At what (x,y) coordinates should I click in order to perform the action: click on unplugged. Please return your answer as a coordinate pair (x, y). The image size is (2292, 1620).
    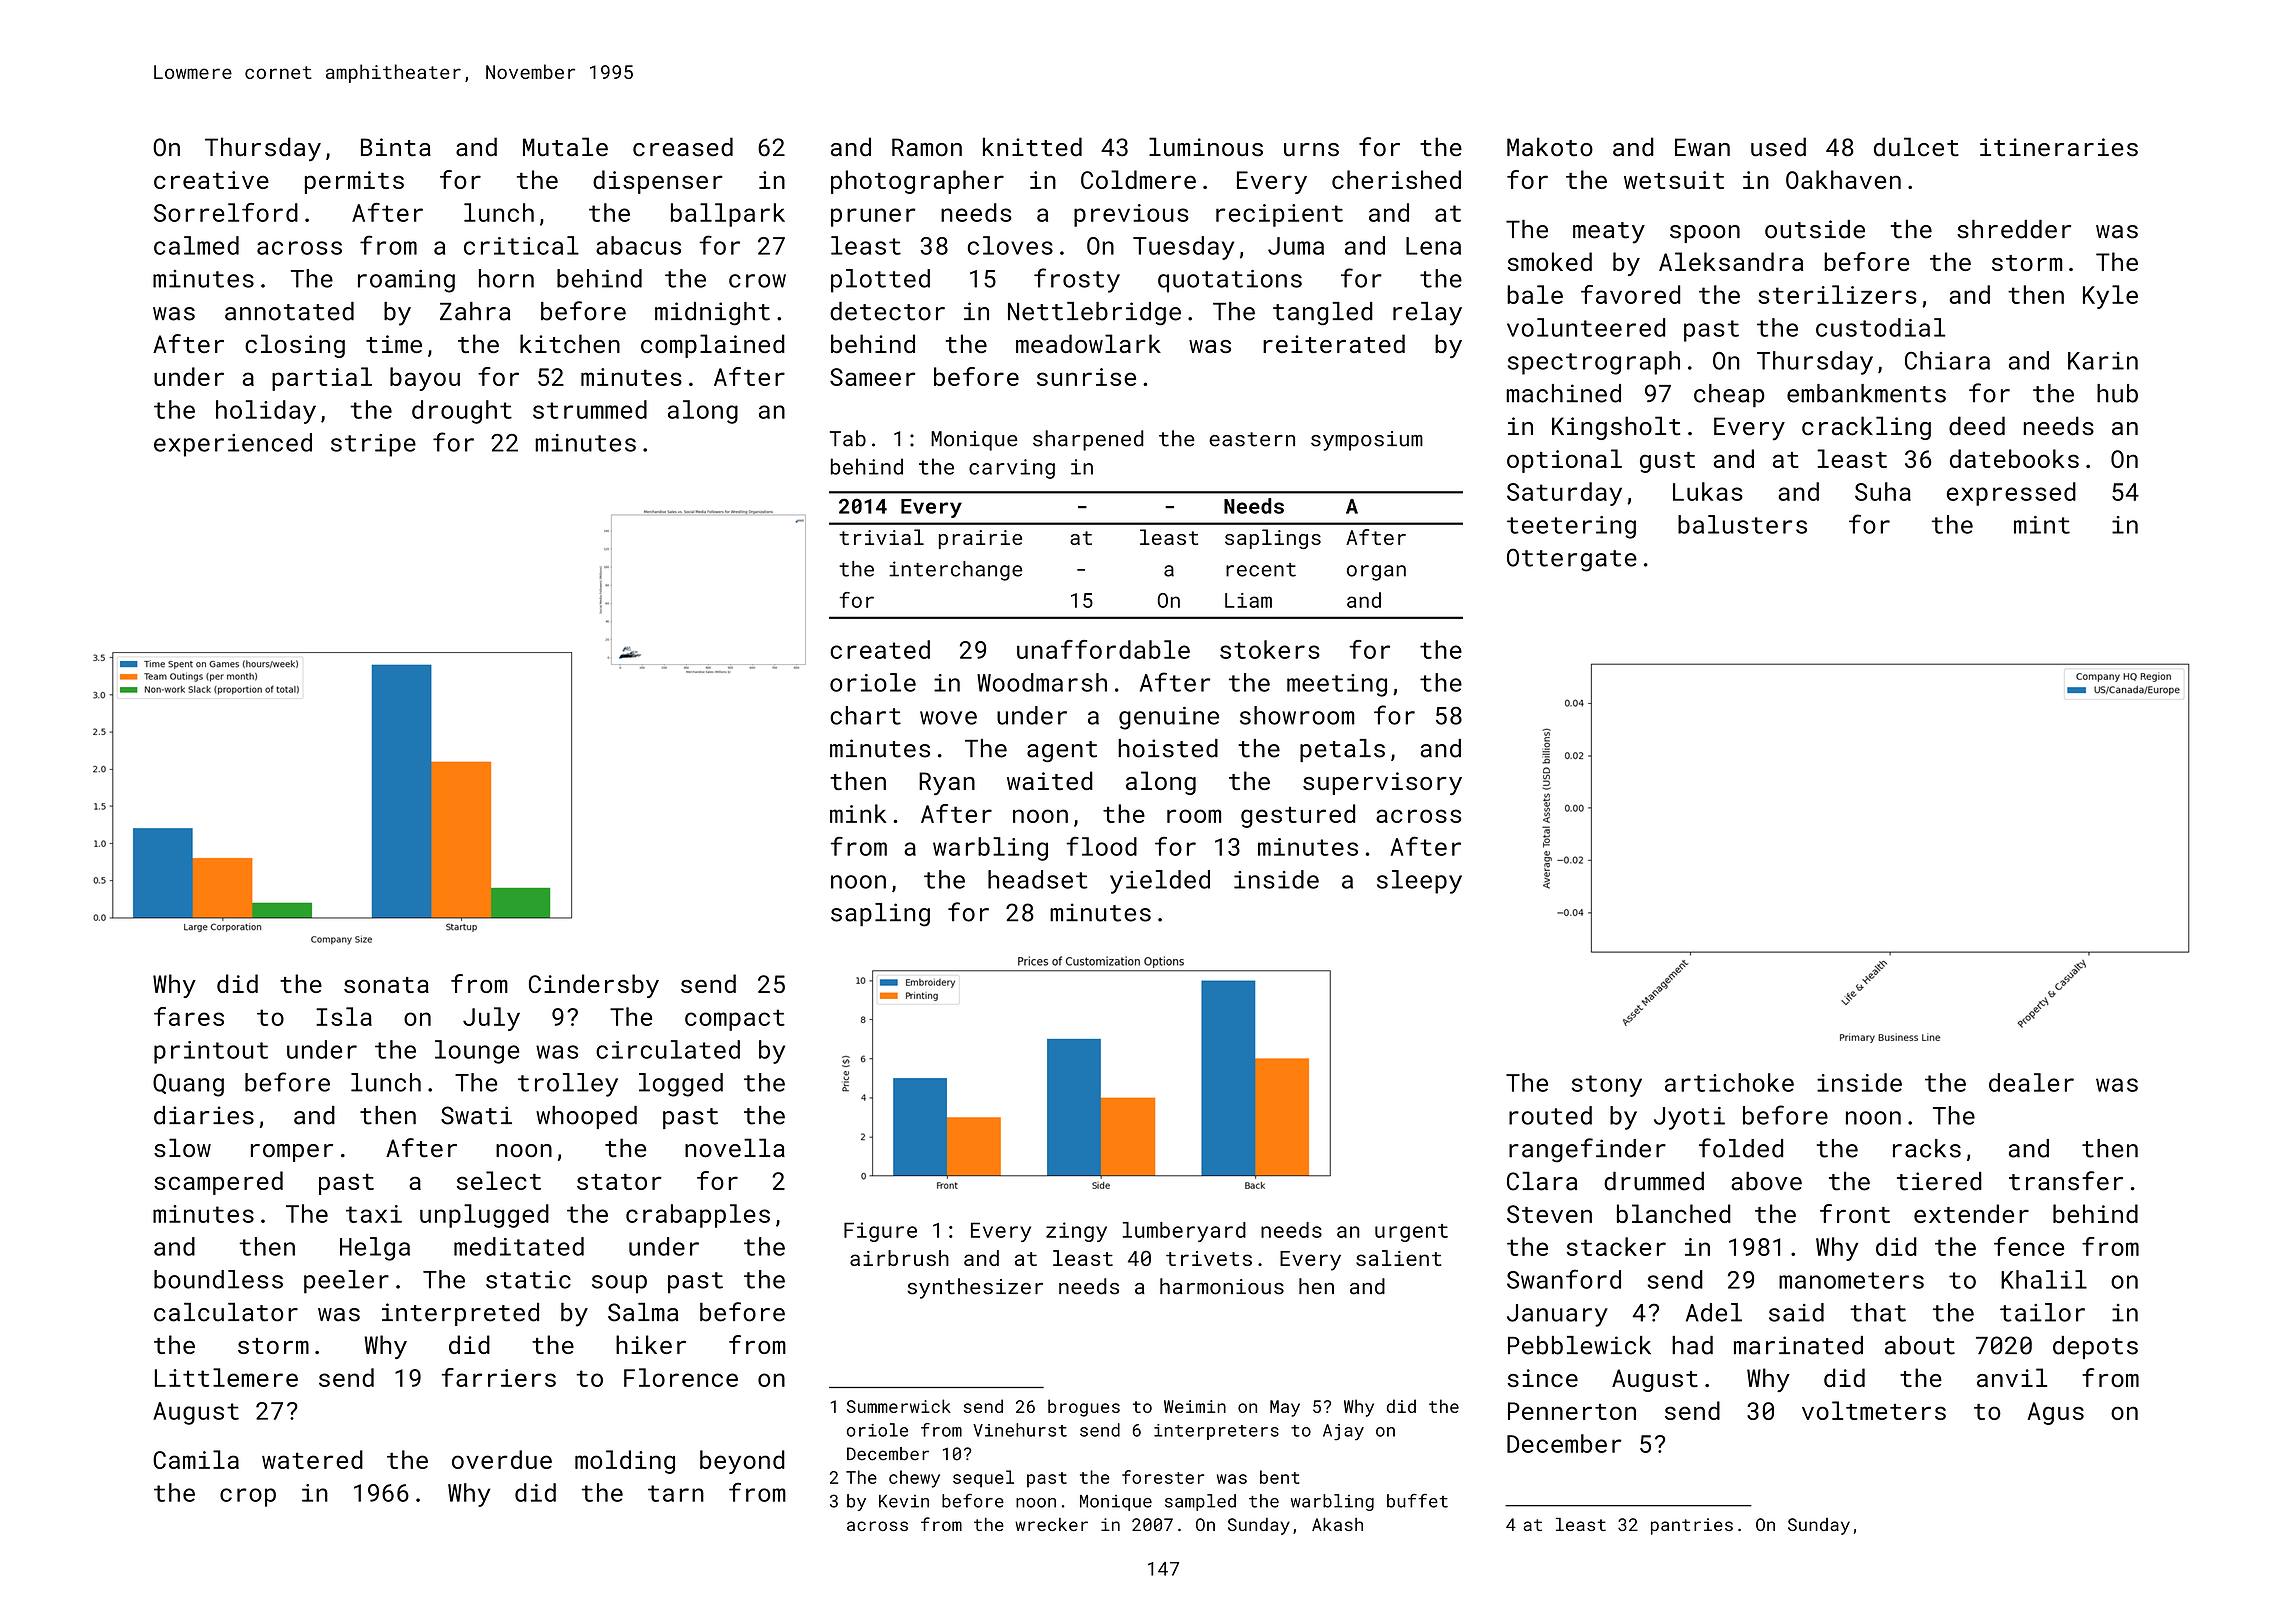
    Looking at the image, I should click on (484, 1216).
